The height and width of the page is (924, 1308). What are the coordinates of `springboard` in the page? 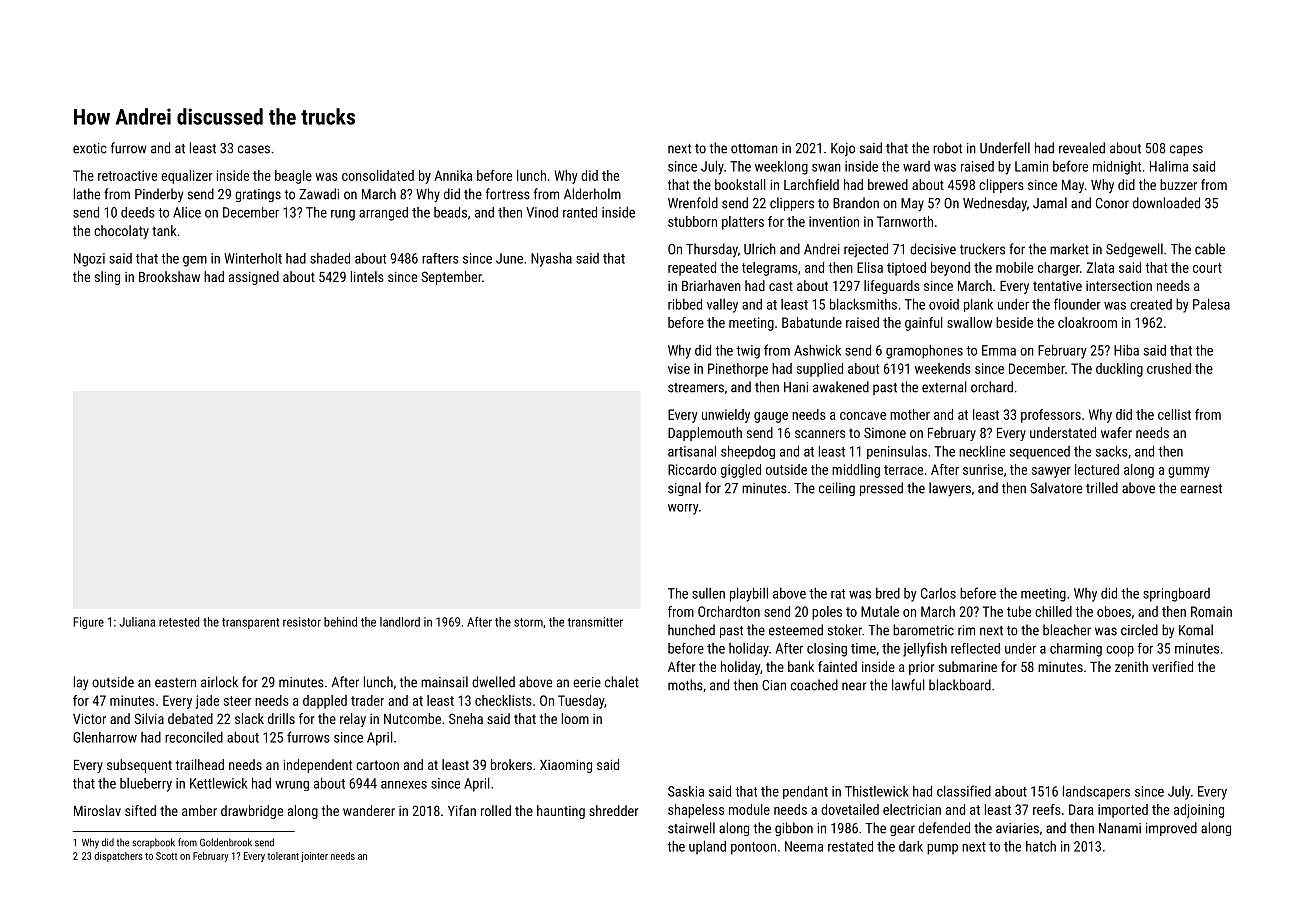 It's located at (1176, 594).
